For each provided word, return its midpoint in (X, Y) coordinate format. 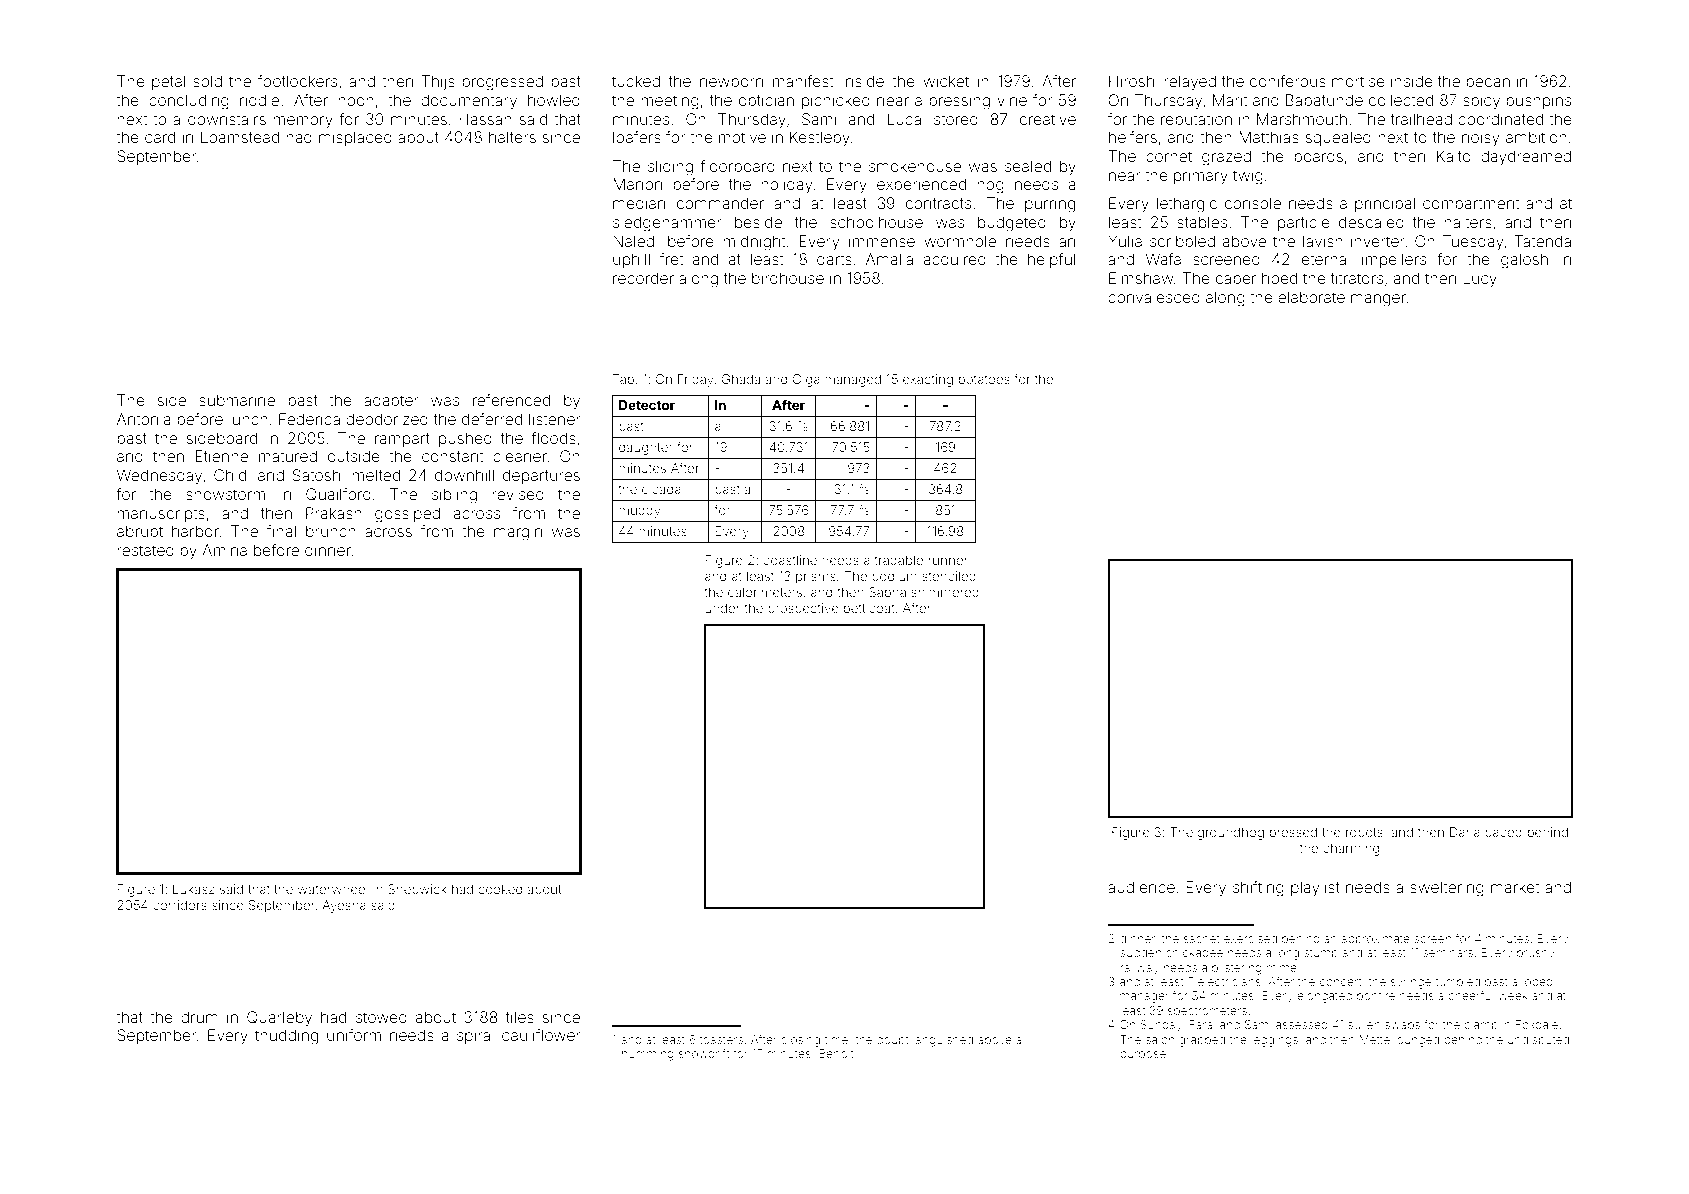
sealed (1028, 166)
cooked (500, 889)
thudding (286, 1037)
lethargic (1187, 205)
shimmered (945, 592)
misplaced (355, 138)
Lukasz (193, 889)
